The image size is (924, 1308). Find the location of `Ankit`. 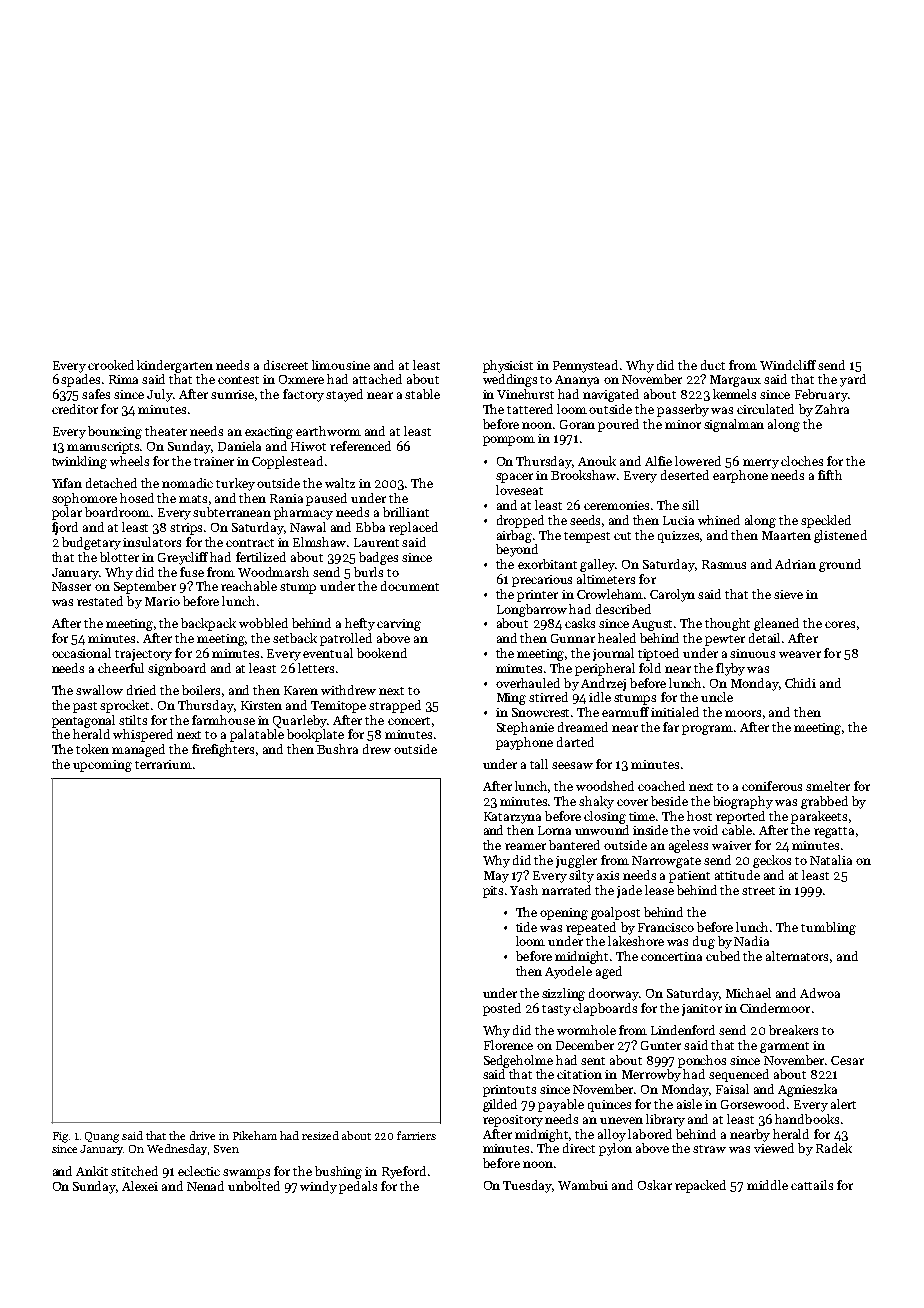

Ankit is located at coordinates (92, 1171).
